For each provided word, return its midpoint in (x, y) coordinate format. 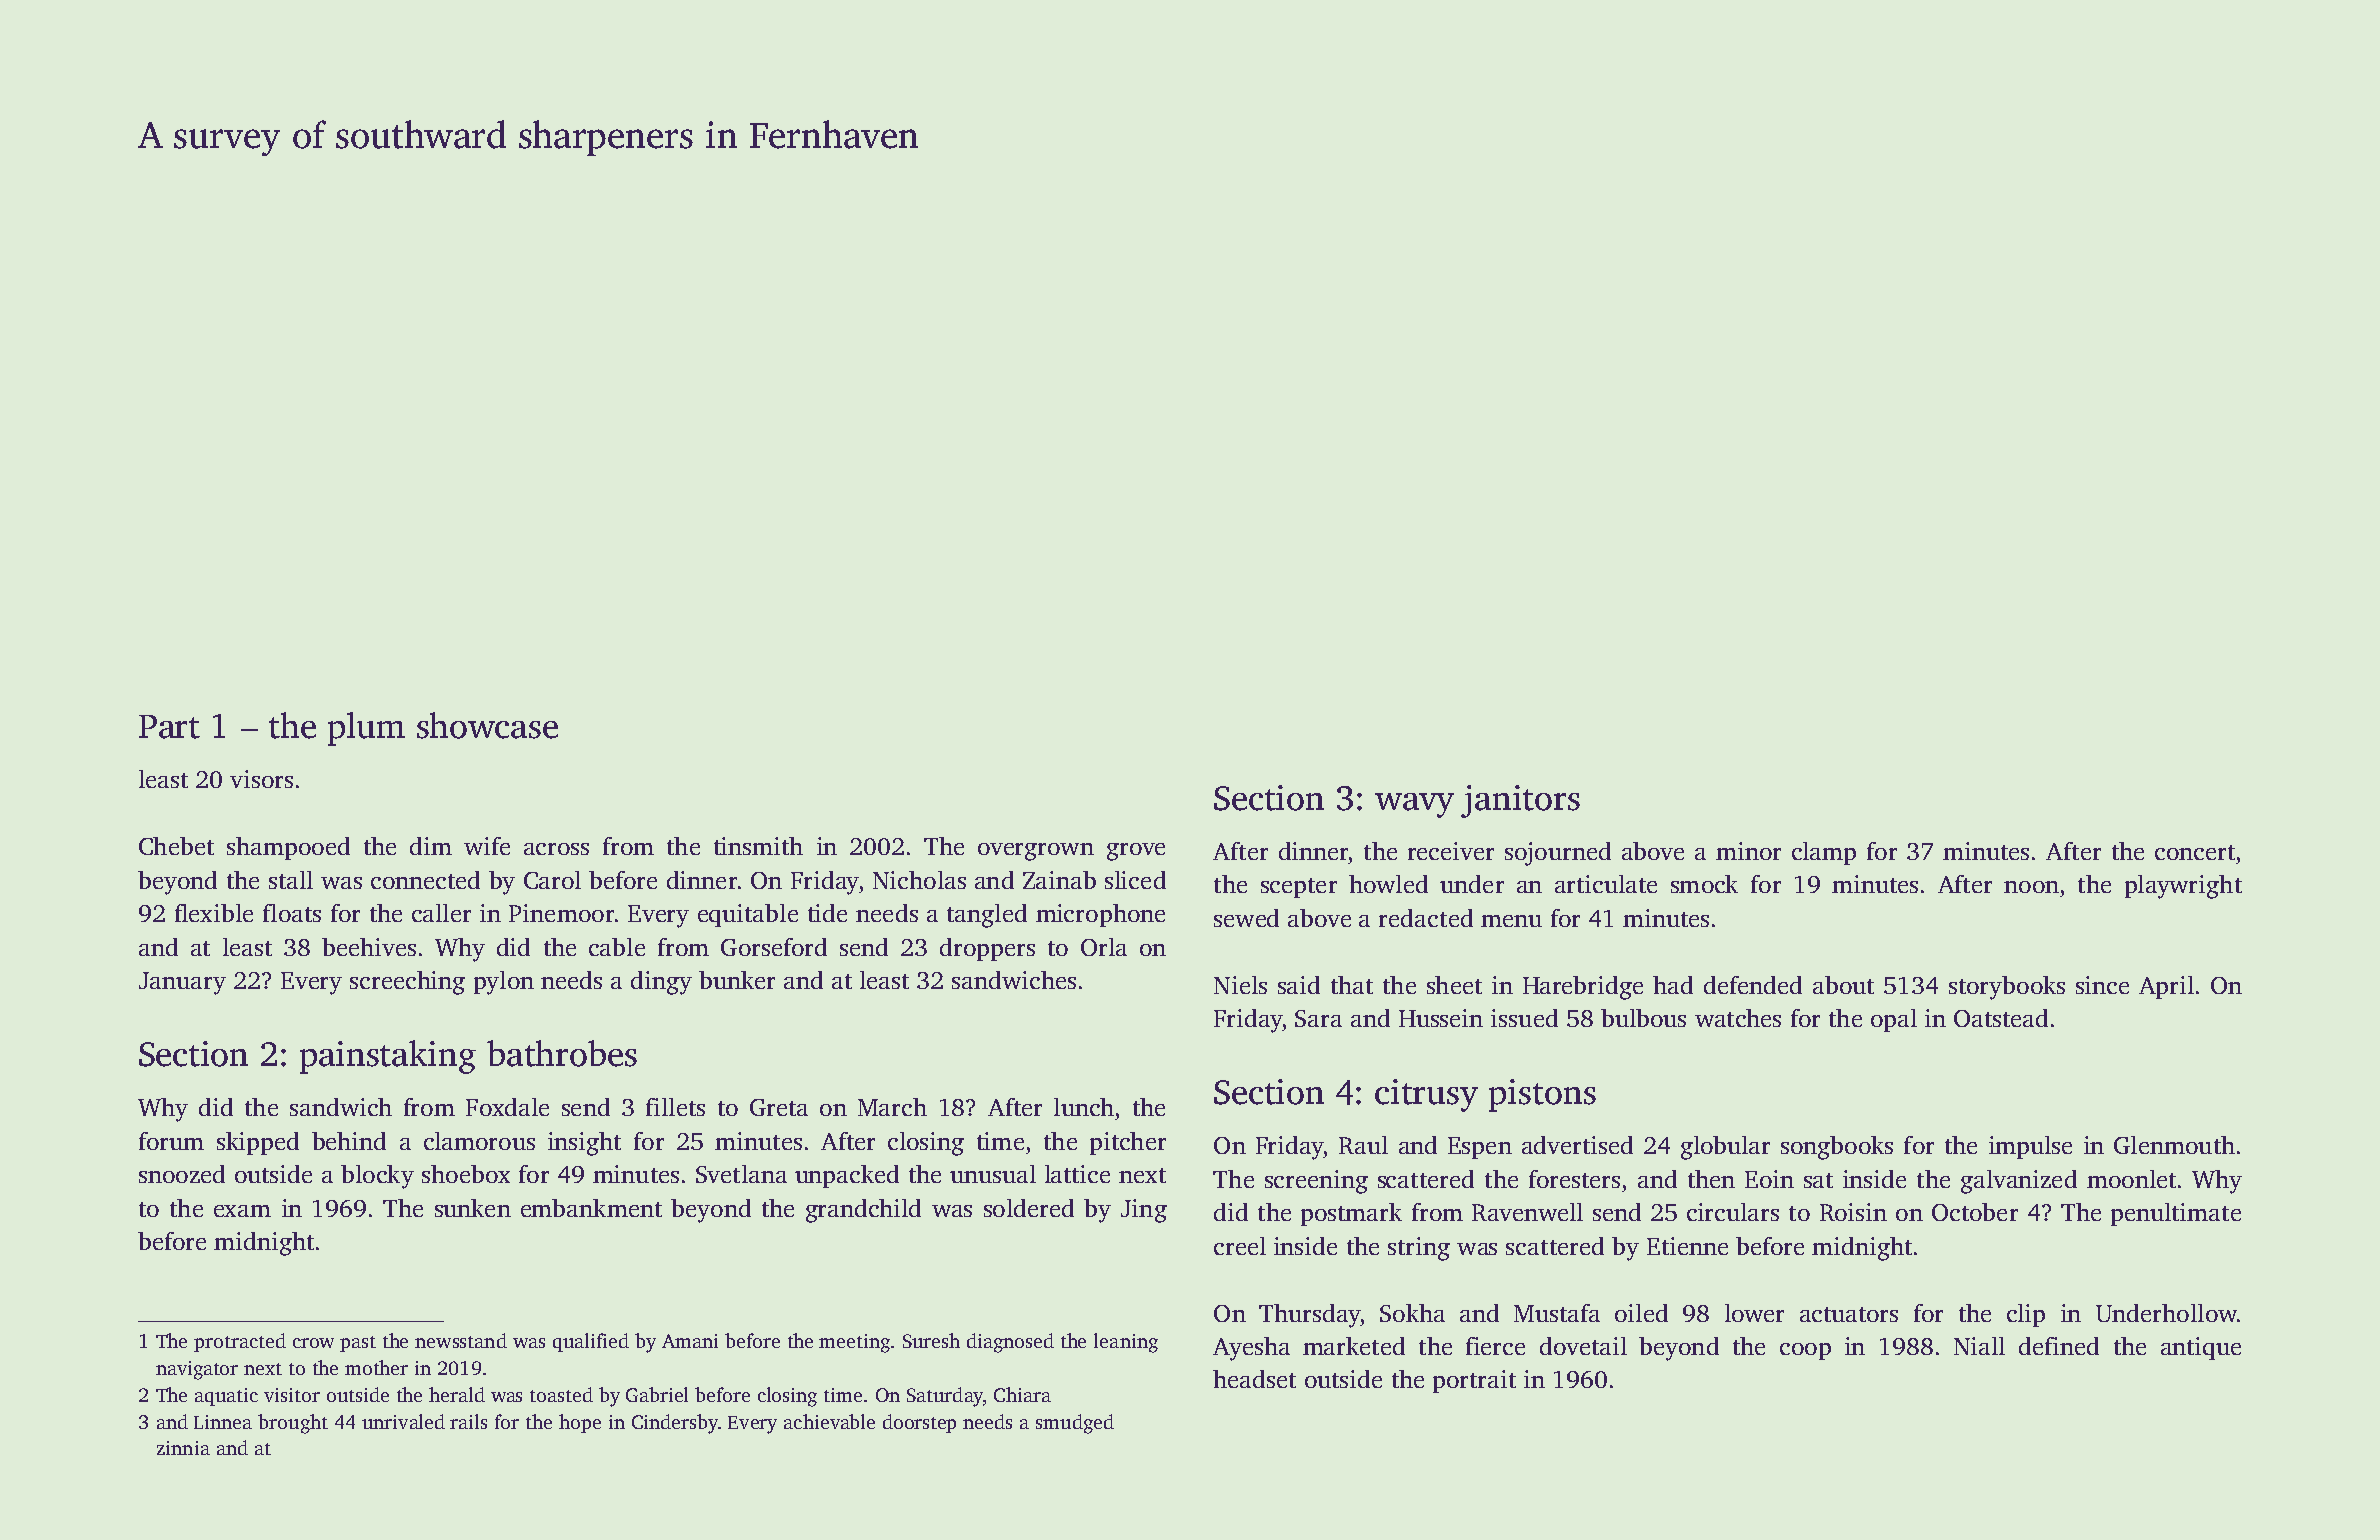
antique (2201, 1348)
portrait (1474, 1381)
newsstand (461, 1340)
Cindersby (675, 1424)
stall (291, 880)
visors (261, 779)
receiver (1451, 851)
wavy (1414, 805)
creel (1240, 1246)
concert (2195, 852)
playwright (2183, 887)
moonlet (2131, 1179)
